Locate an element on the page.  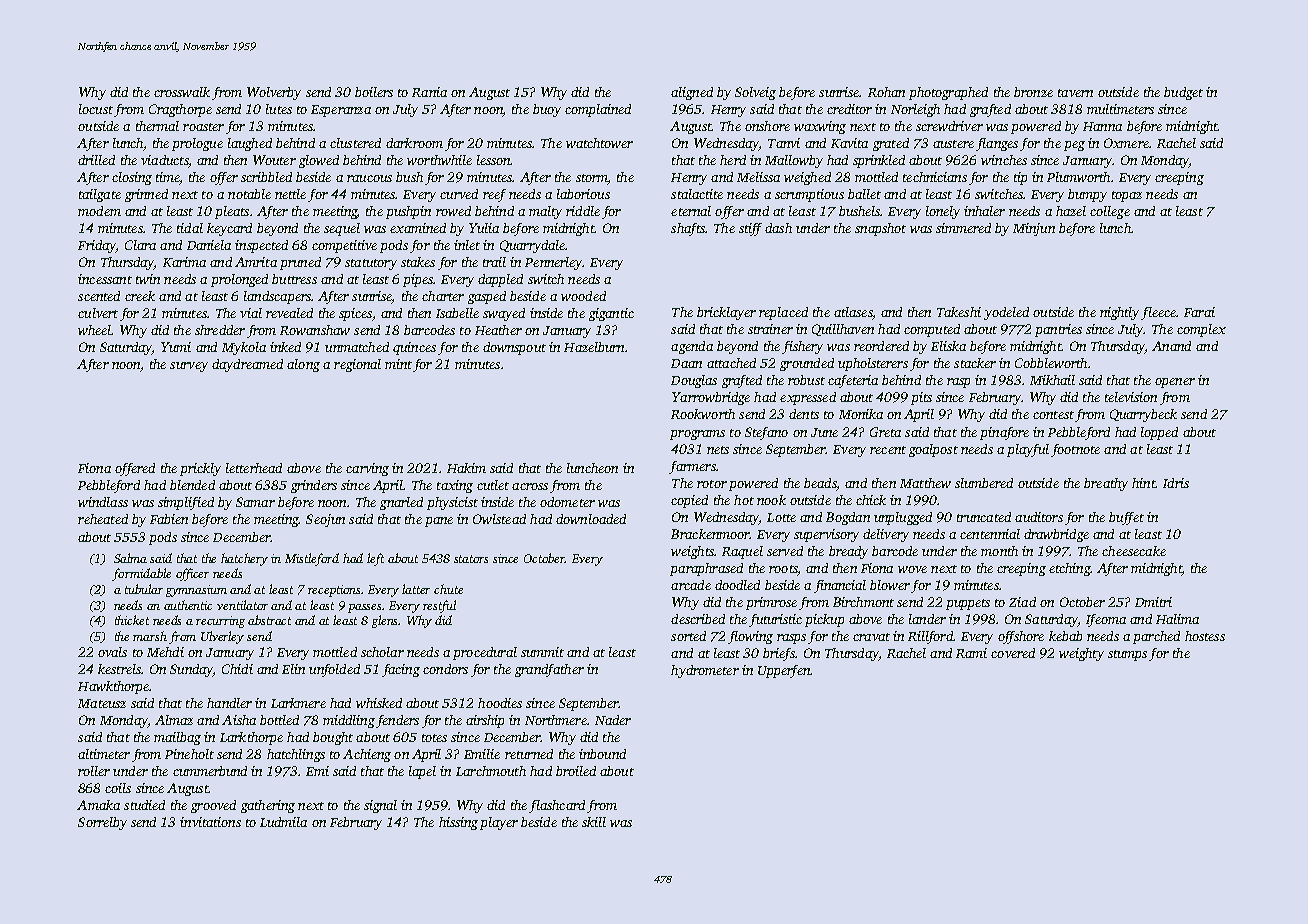
copied is located at coordinates (689, 501).
